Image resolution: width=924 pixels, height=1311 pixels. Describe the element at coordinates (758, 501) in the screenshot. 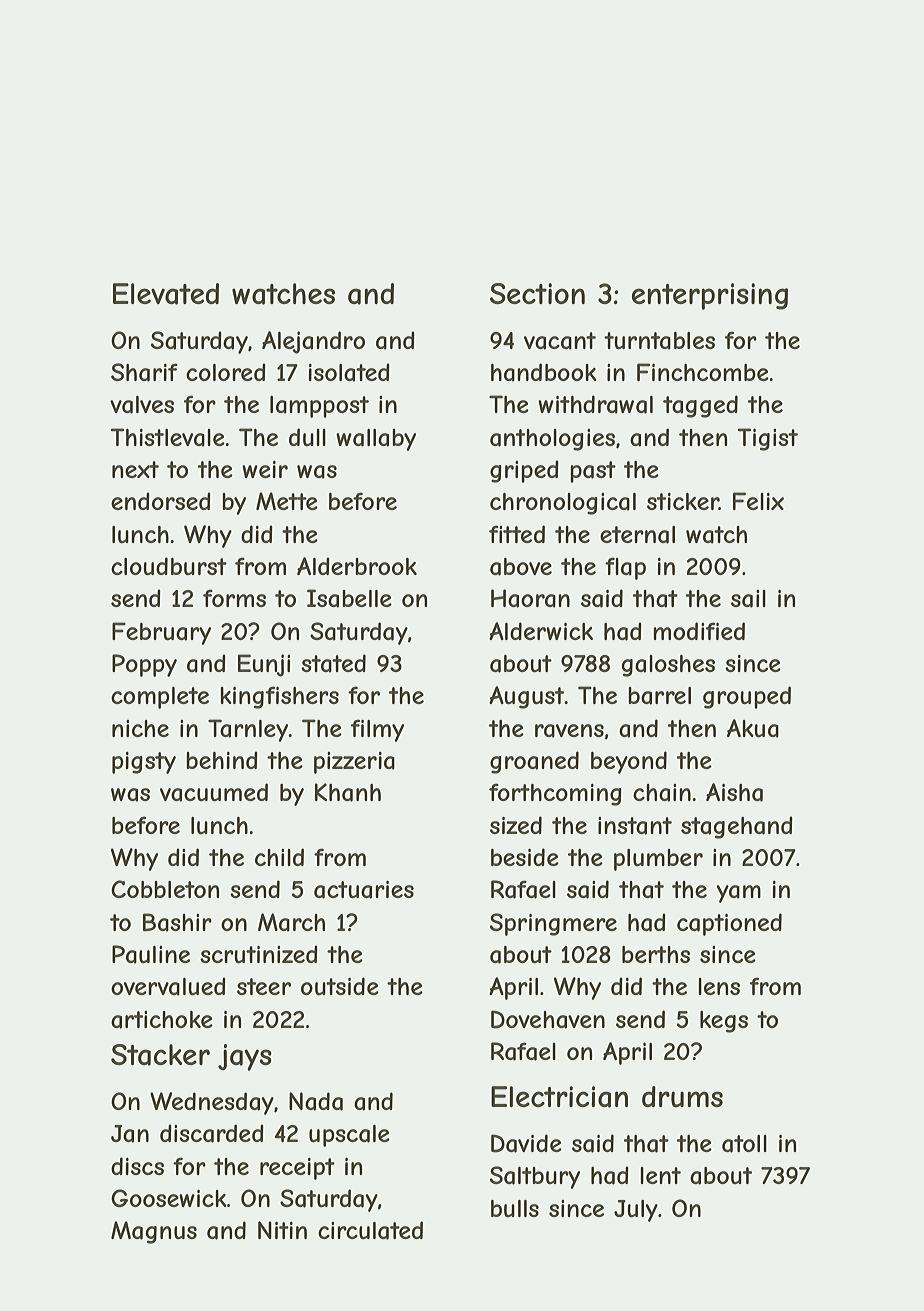

I see `Felix` at that location.
